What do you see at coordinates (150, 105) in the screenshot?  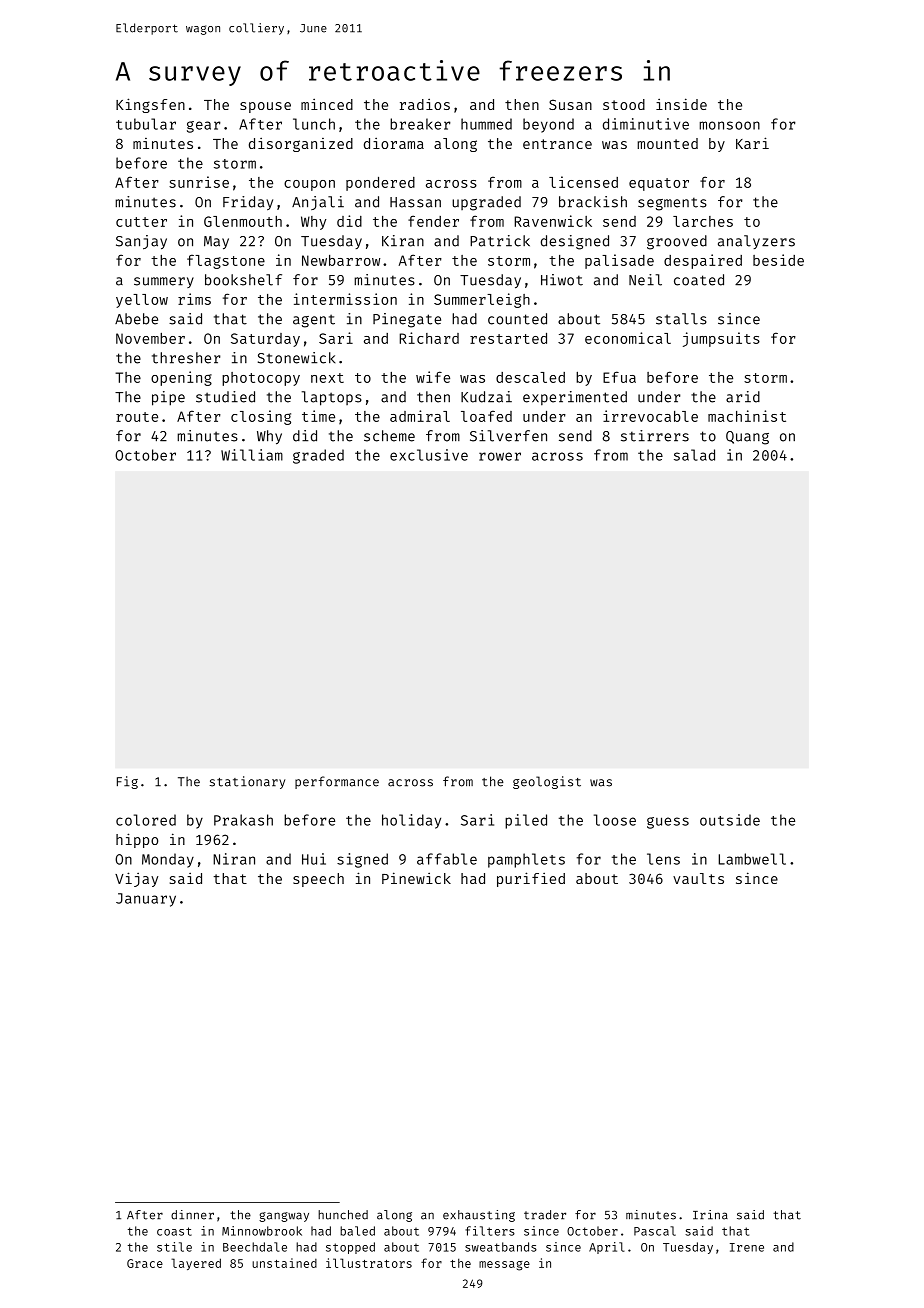 I see `Kingsfen` at bounding box center [150, 105].
